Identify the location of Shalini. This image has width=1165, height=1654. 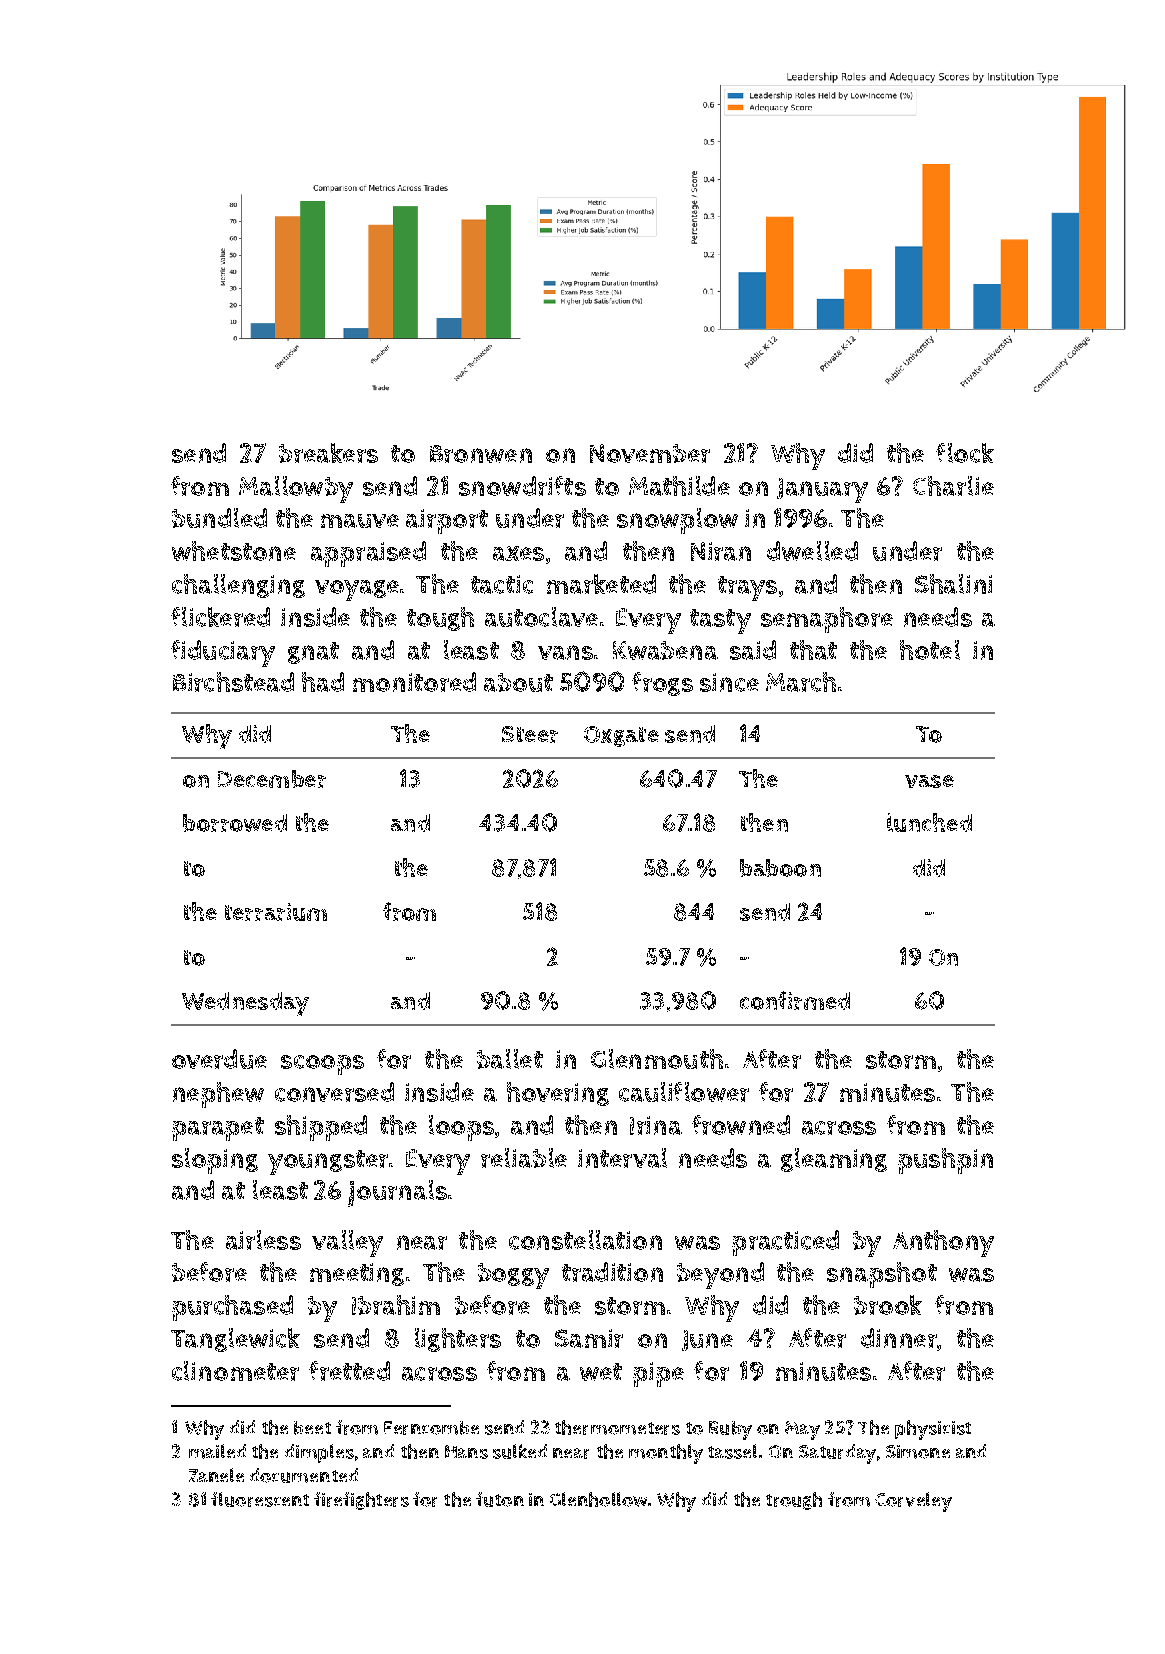
(953, 584).
